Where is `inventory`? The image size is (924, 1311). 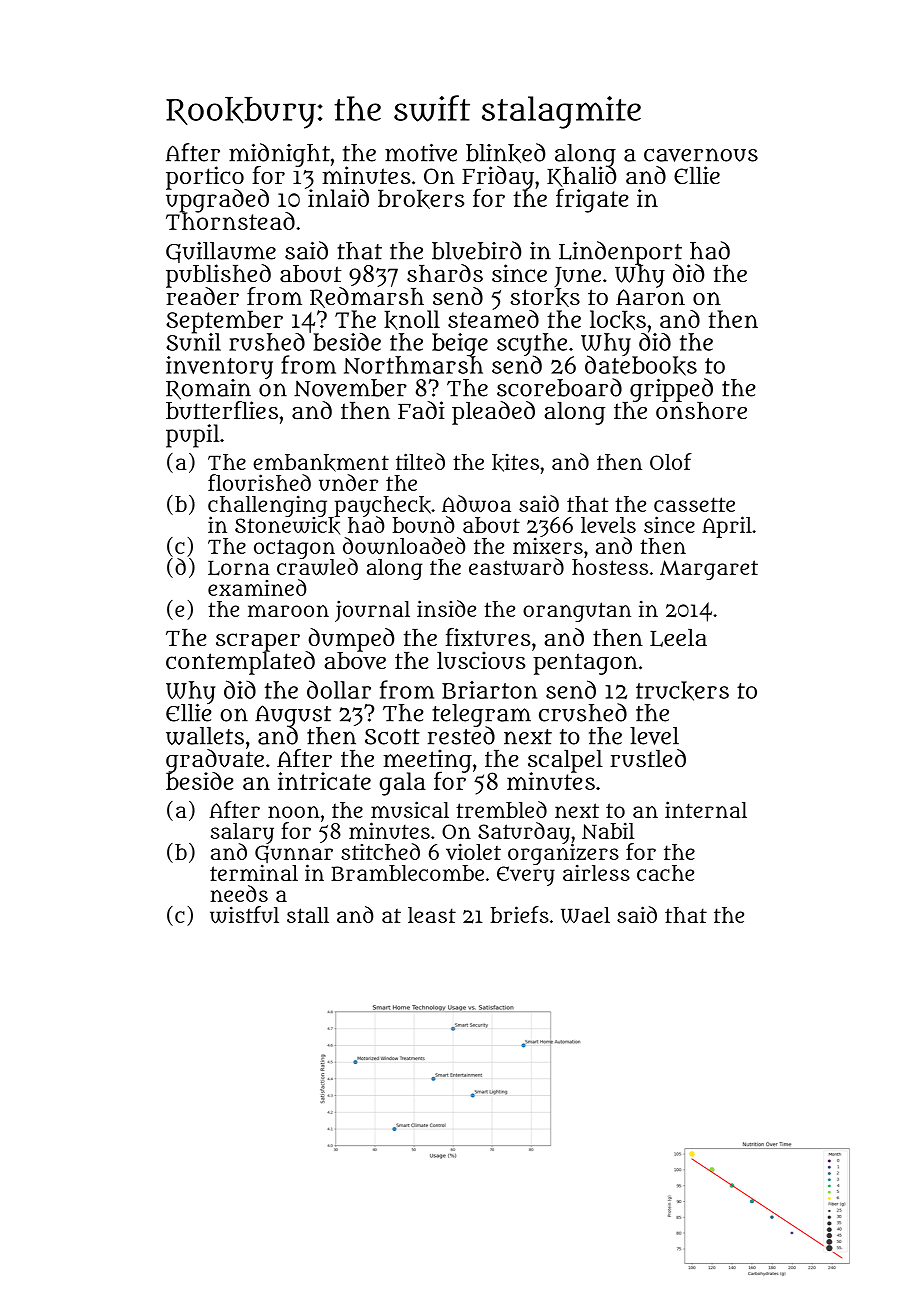
inventory is located at coordinates (219, 367).
